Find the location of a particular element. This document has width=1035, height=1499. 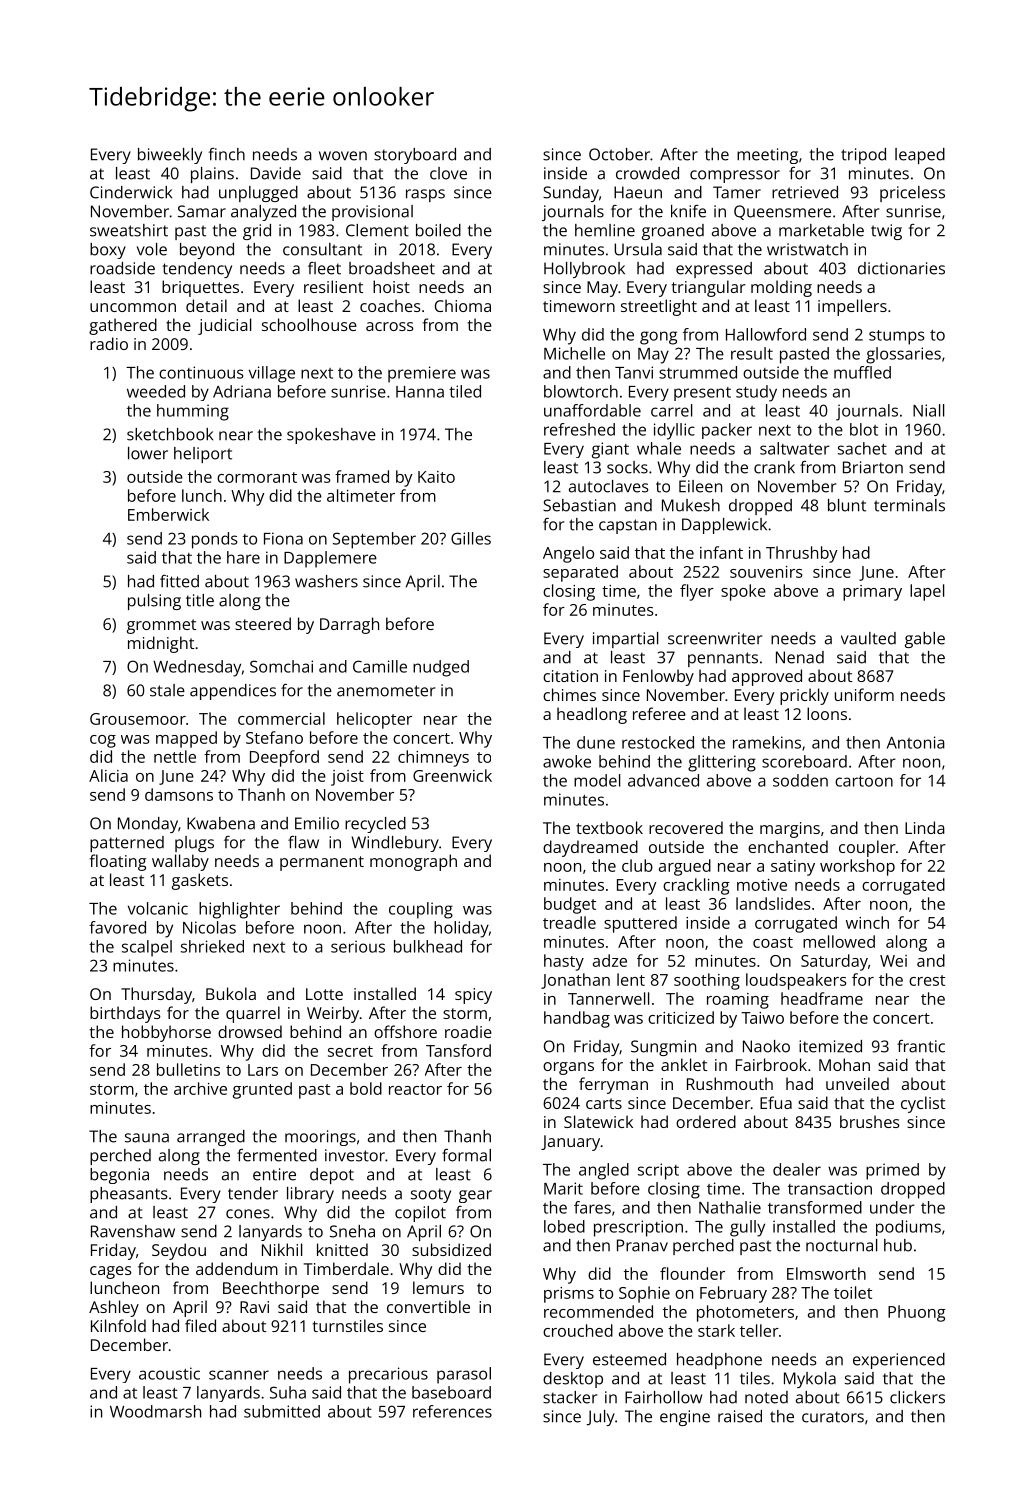

terminals is located at coordinates (909, 505).
